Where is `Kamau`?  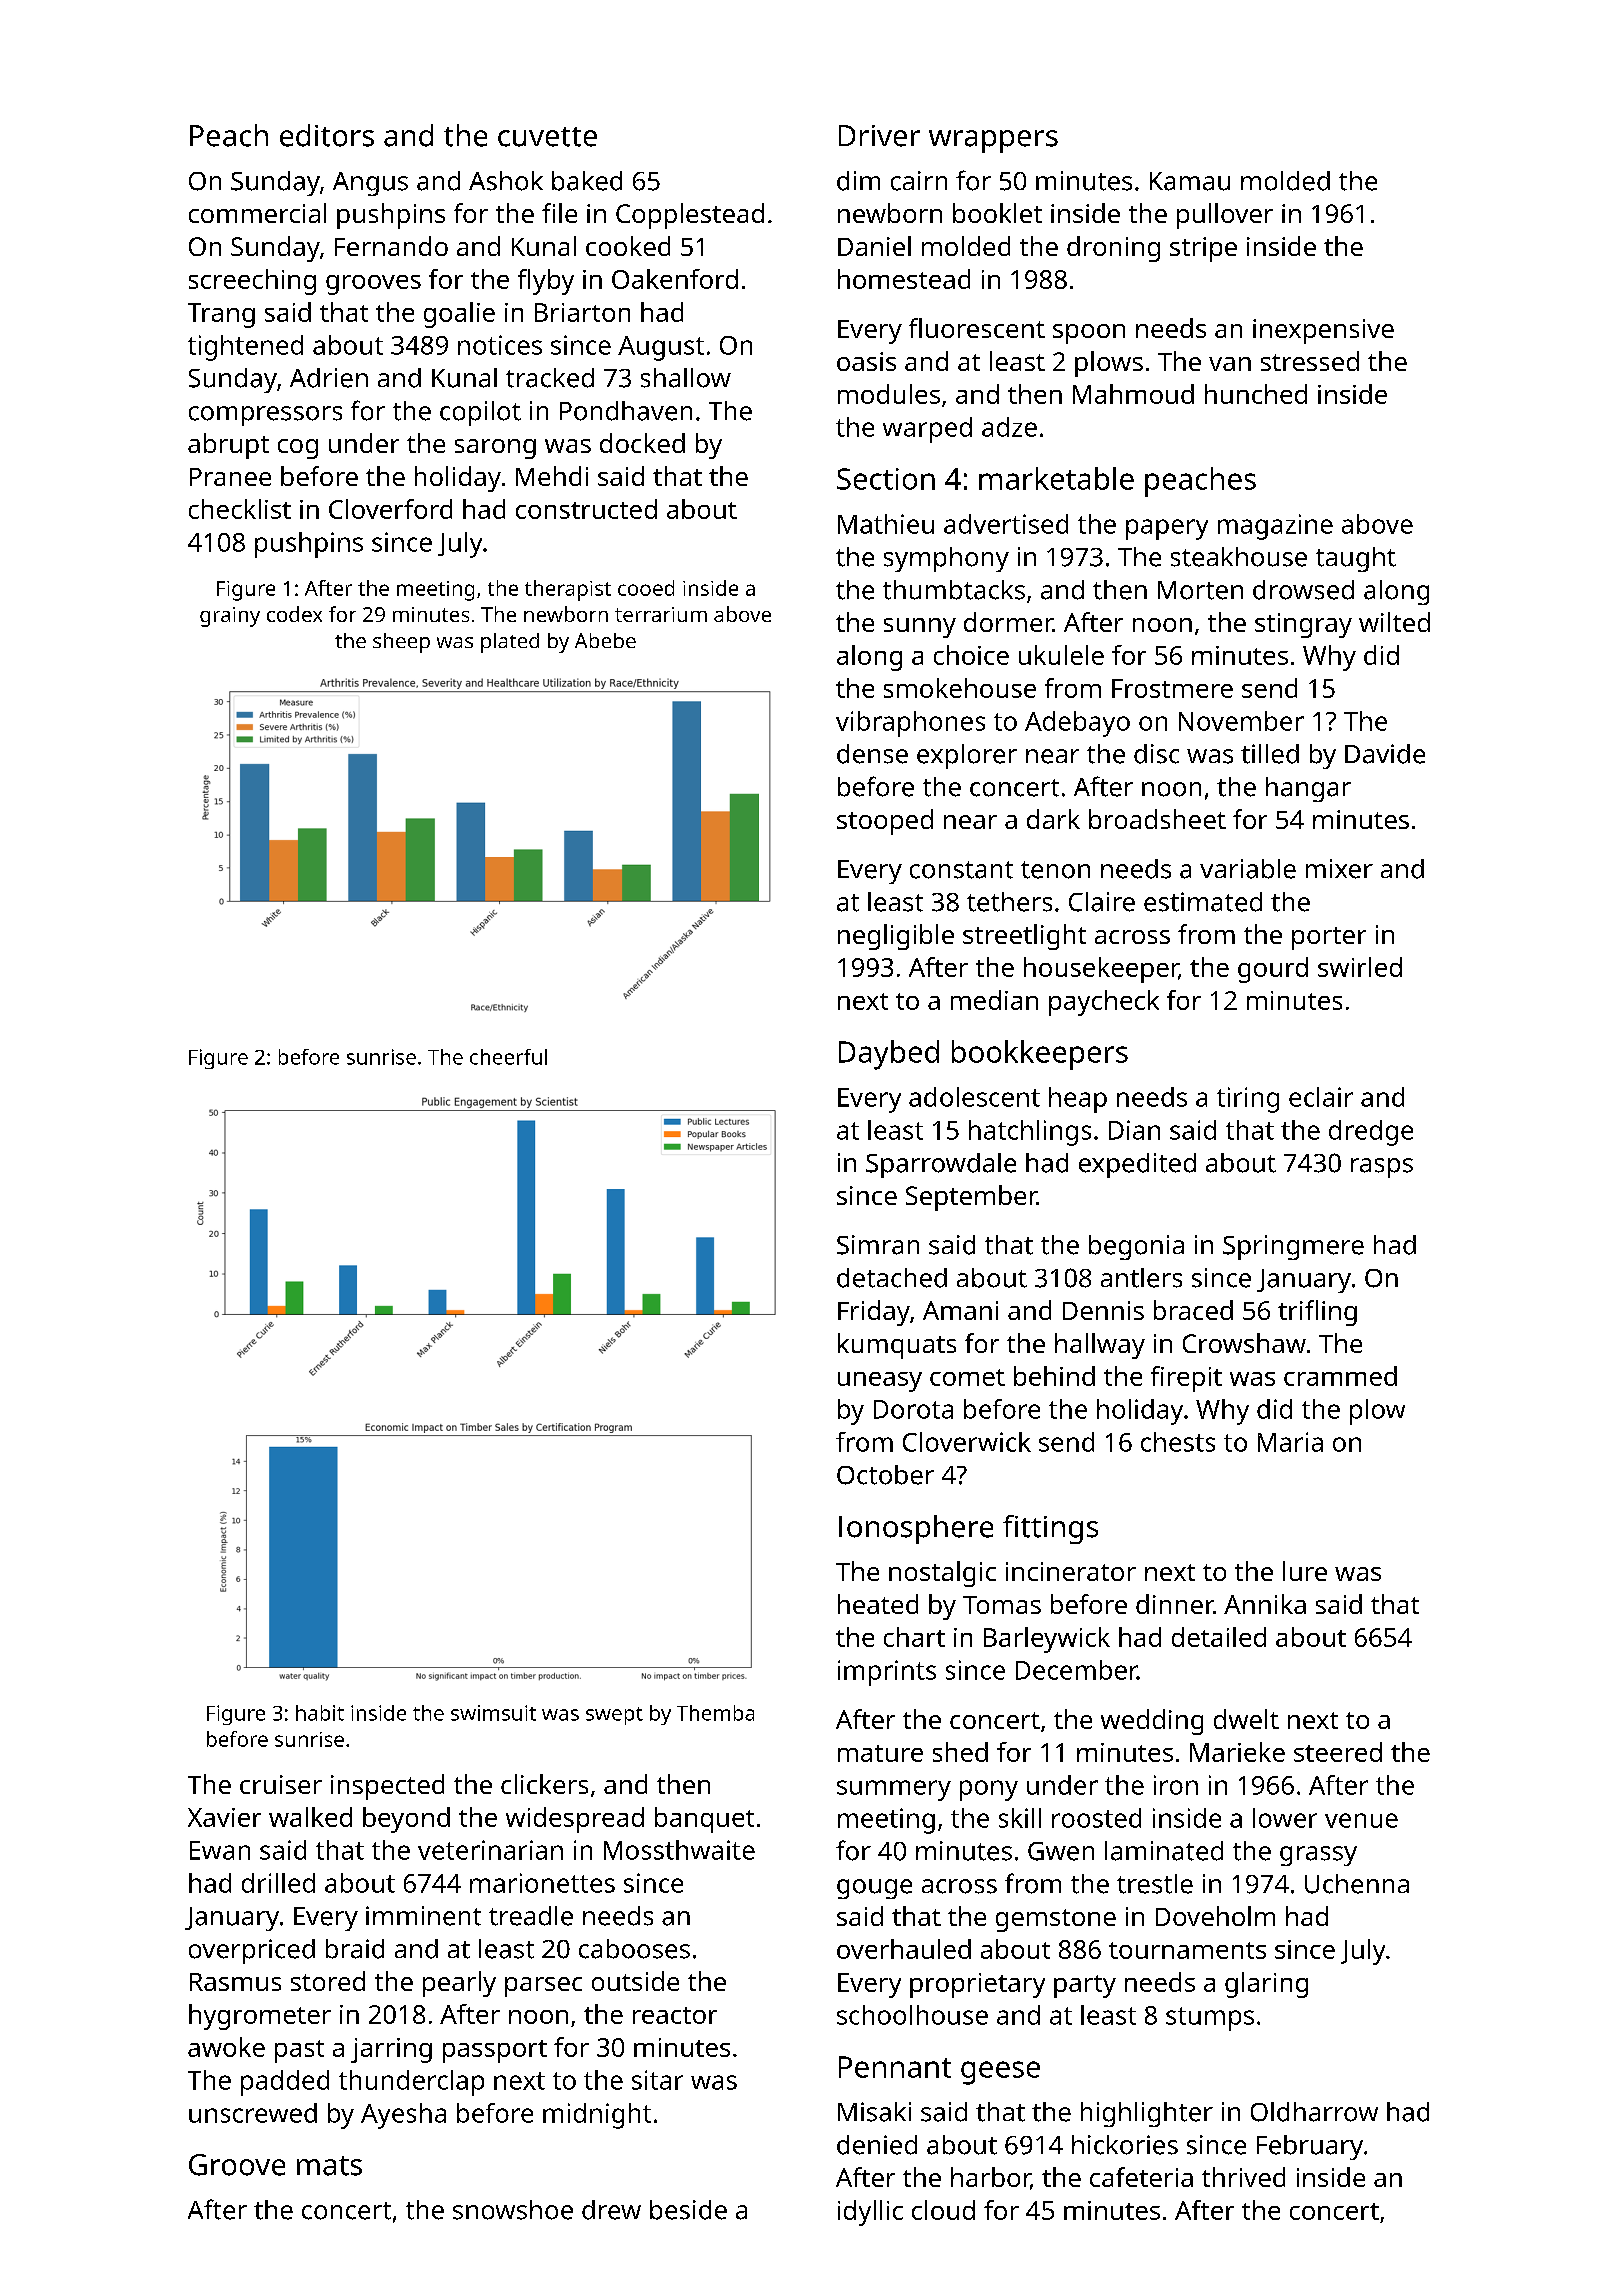 Kamau is located at coordinates (1190, 181).
